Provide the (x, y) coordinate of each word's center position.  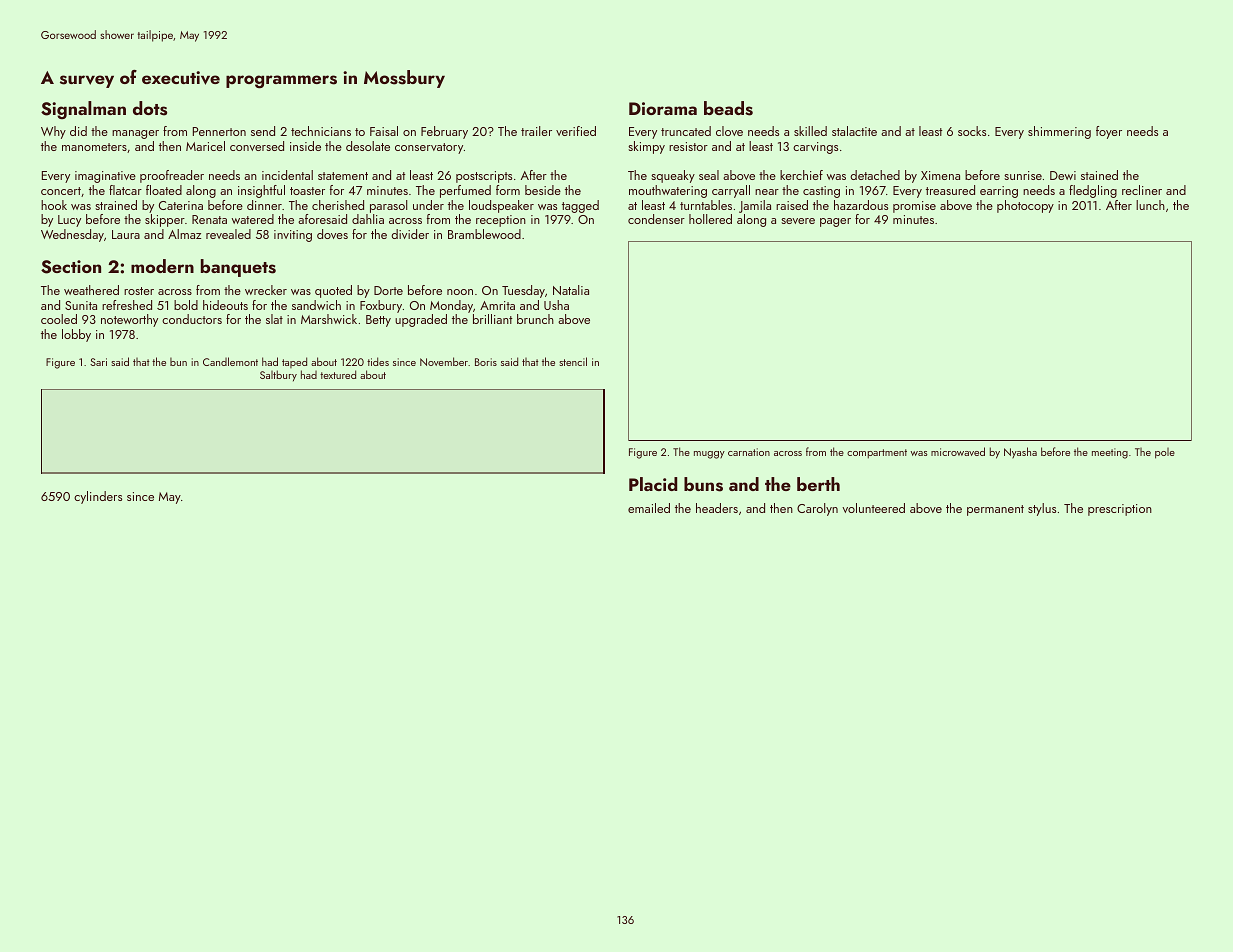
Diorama (663, 108)
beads (728, 108)
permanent (995, 510)
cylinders (98, 497)
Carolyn (817, 509)
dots (150, 108)
